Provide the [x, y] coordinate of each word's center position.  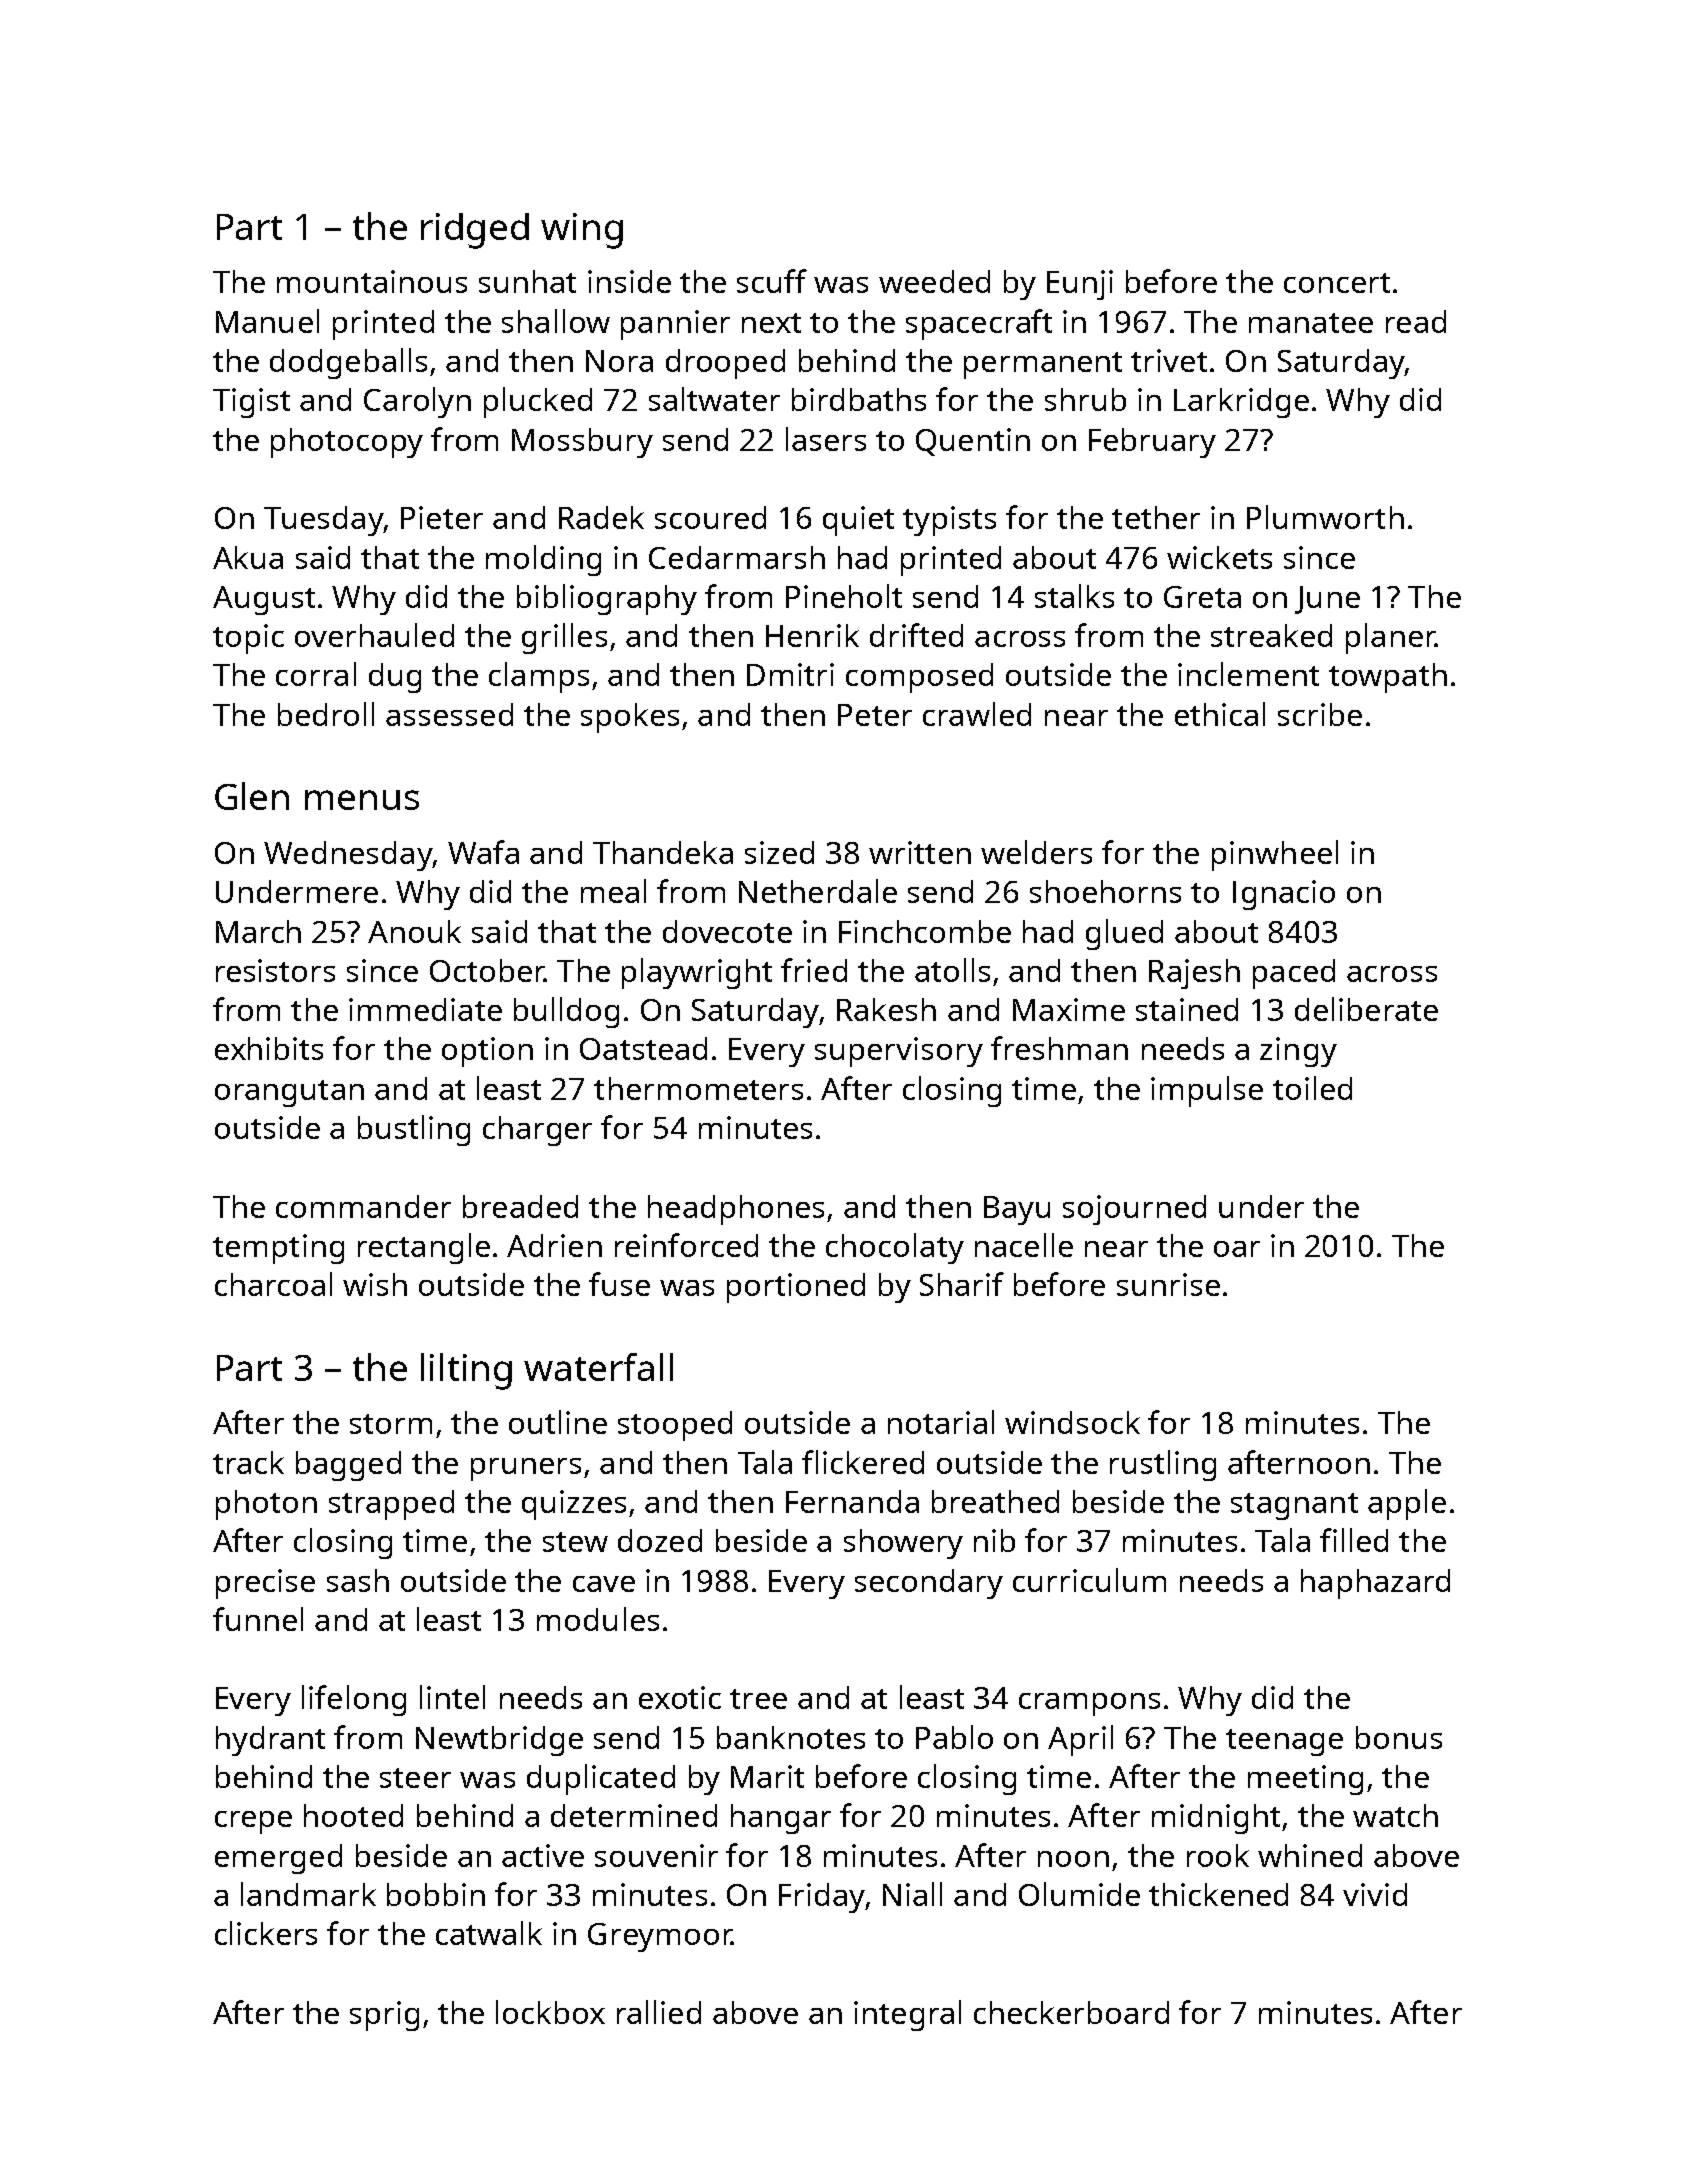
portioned [796, 1288]
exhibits [269, 1048]
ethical [1220, 714]
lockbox [550, 2012]
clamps [539, 677]
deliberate [1366, 1009]
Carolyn [417, 402]
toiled [1312, 1088]
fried [814, 970]
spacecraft [979, 324]
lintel [452, 1697]
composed [919, 678]
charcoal [273, 1284]
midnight [1216, 1819]
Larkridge [1241, 403]
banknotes [791, 1737]
